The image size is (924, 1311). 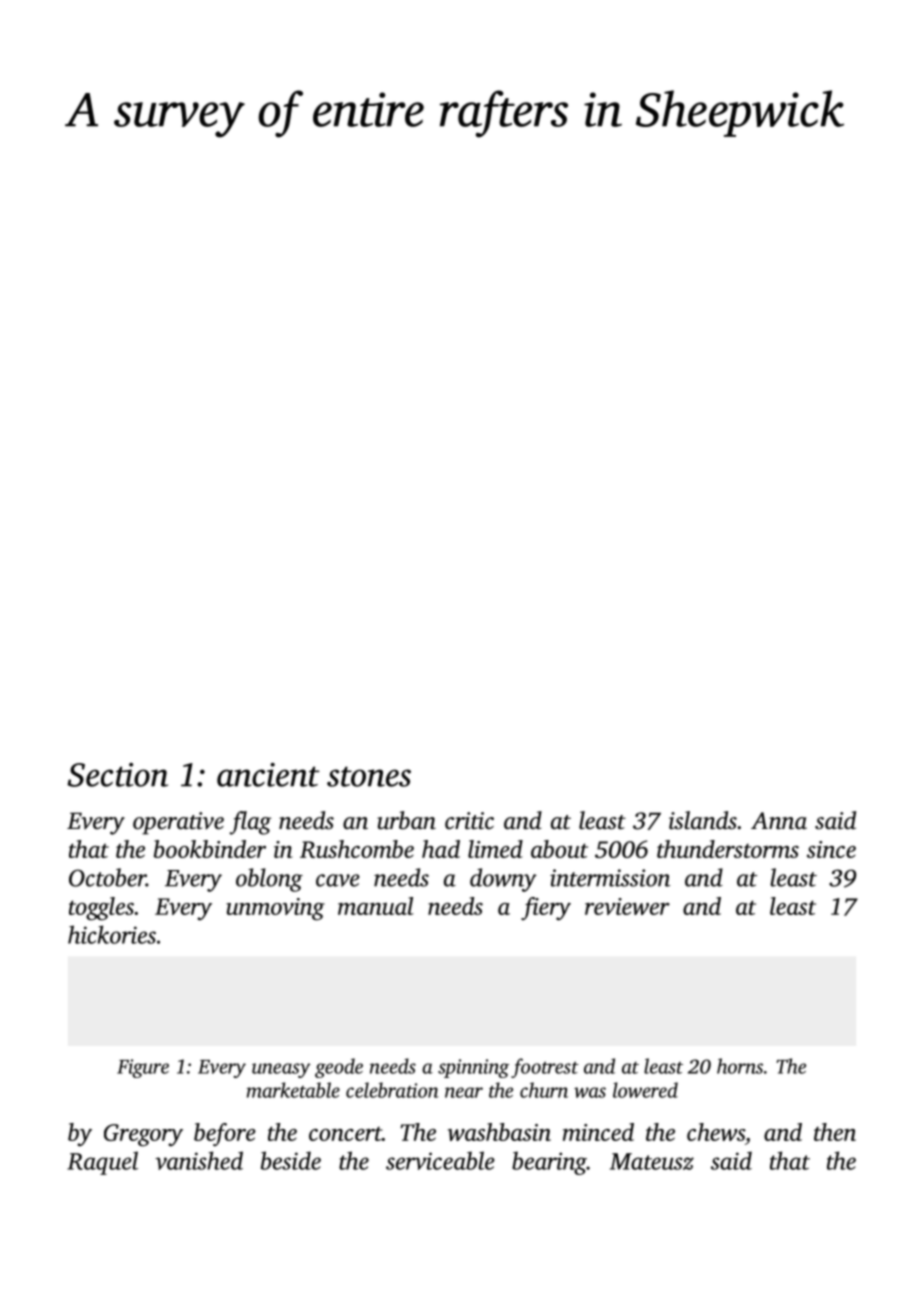 I want to click on marketable, so click(x=293, y=1090).
